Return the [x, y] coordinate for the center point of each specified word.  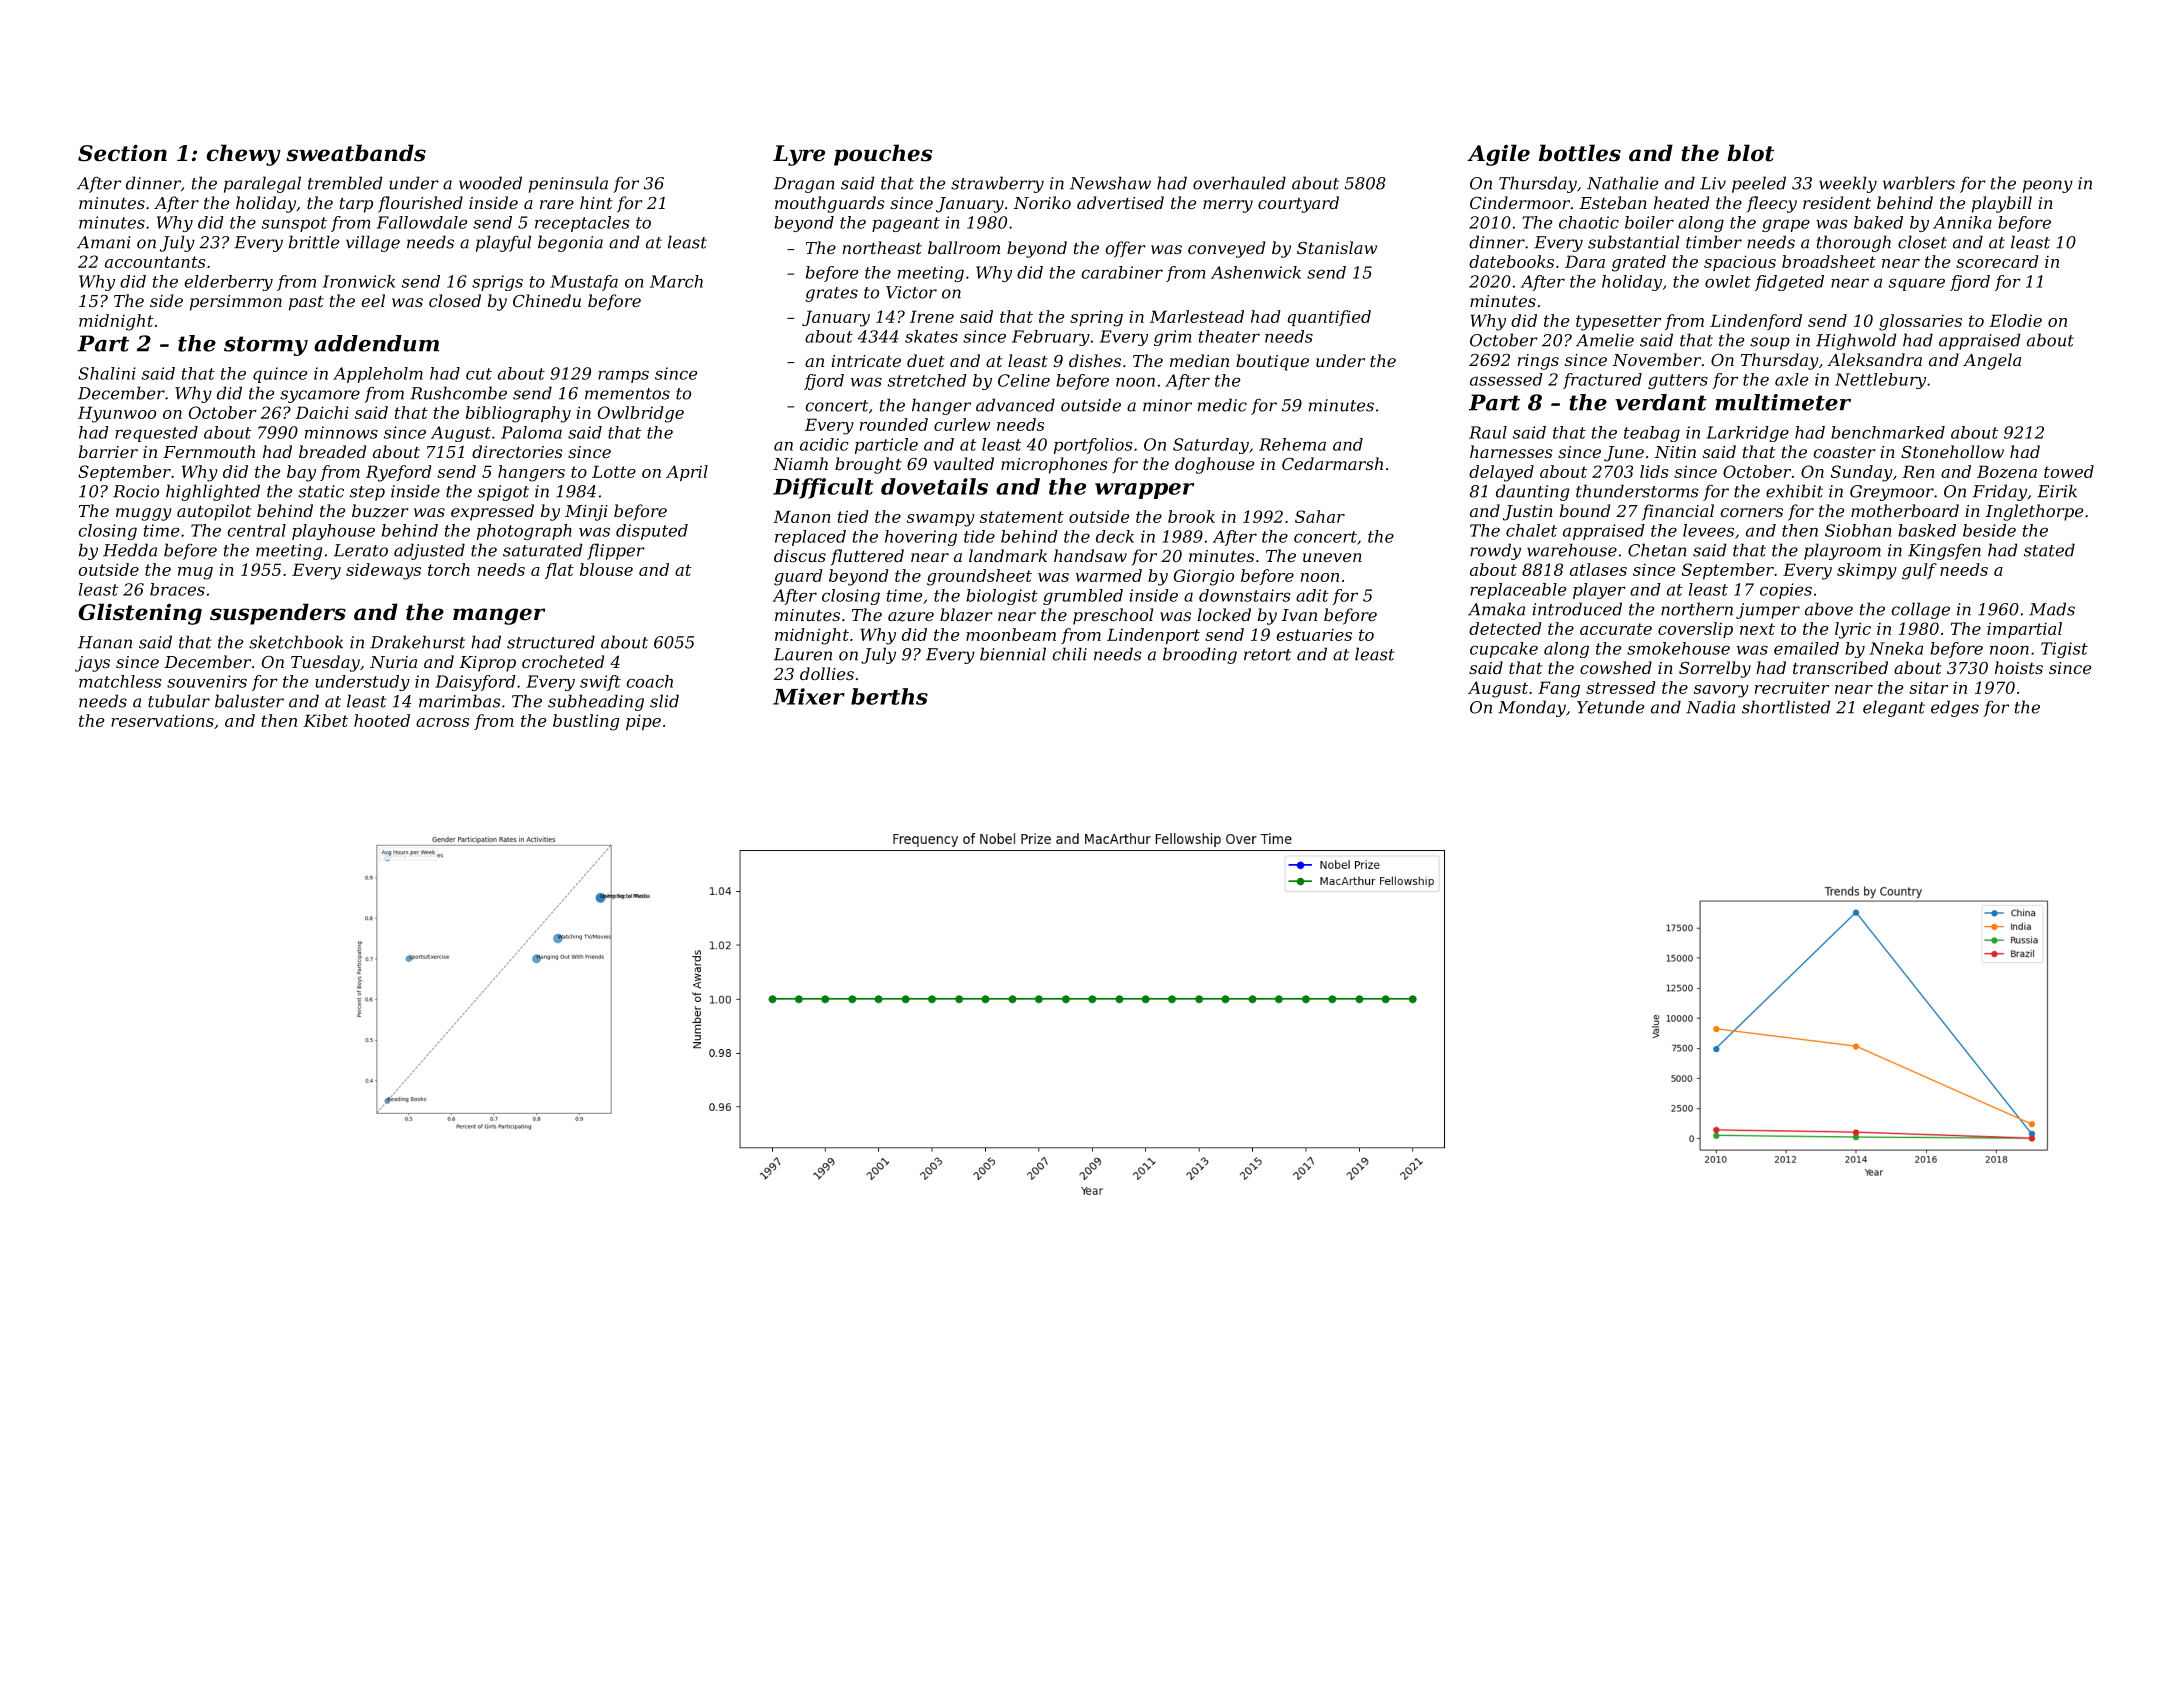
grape [1786, 225]
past [306, 303]
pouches [883, 155]
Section [122, 153]
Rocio [136, 491]
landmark [1008, 555]
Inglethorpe [2034, 512]
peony [2048, 186]
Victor [911, 292]
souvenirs [207, 681]
